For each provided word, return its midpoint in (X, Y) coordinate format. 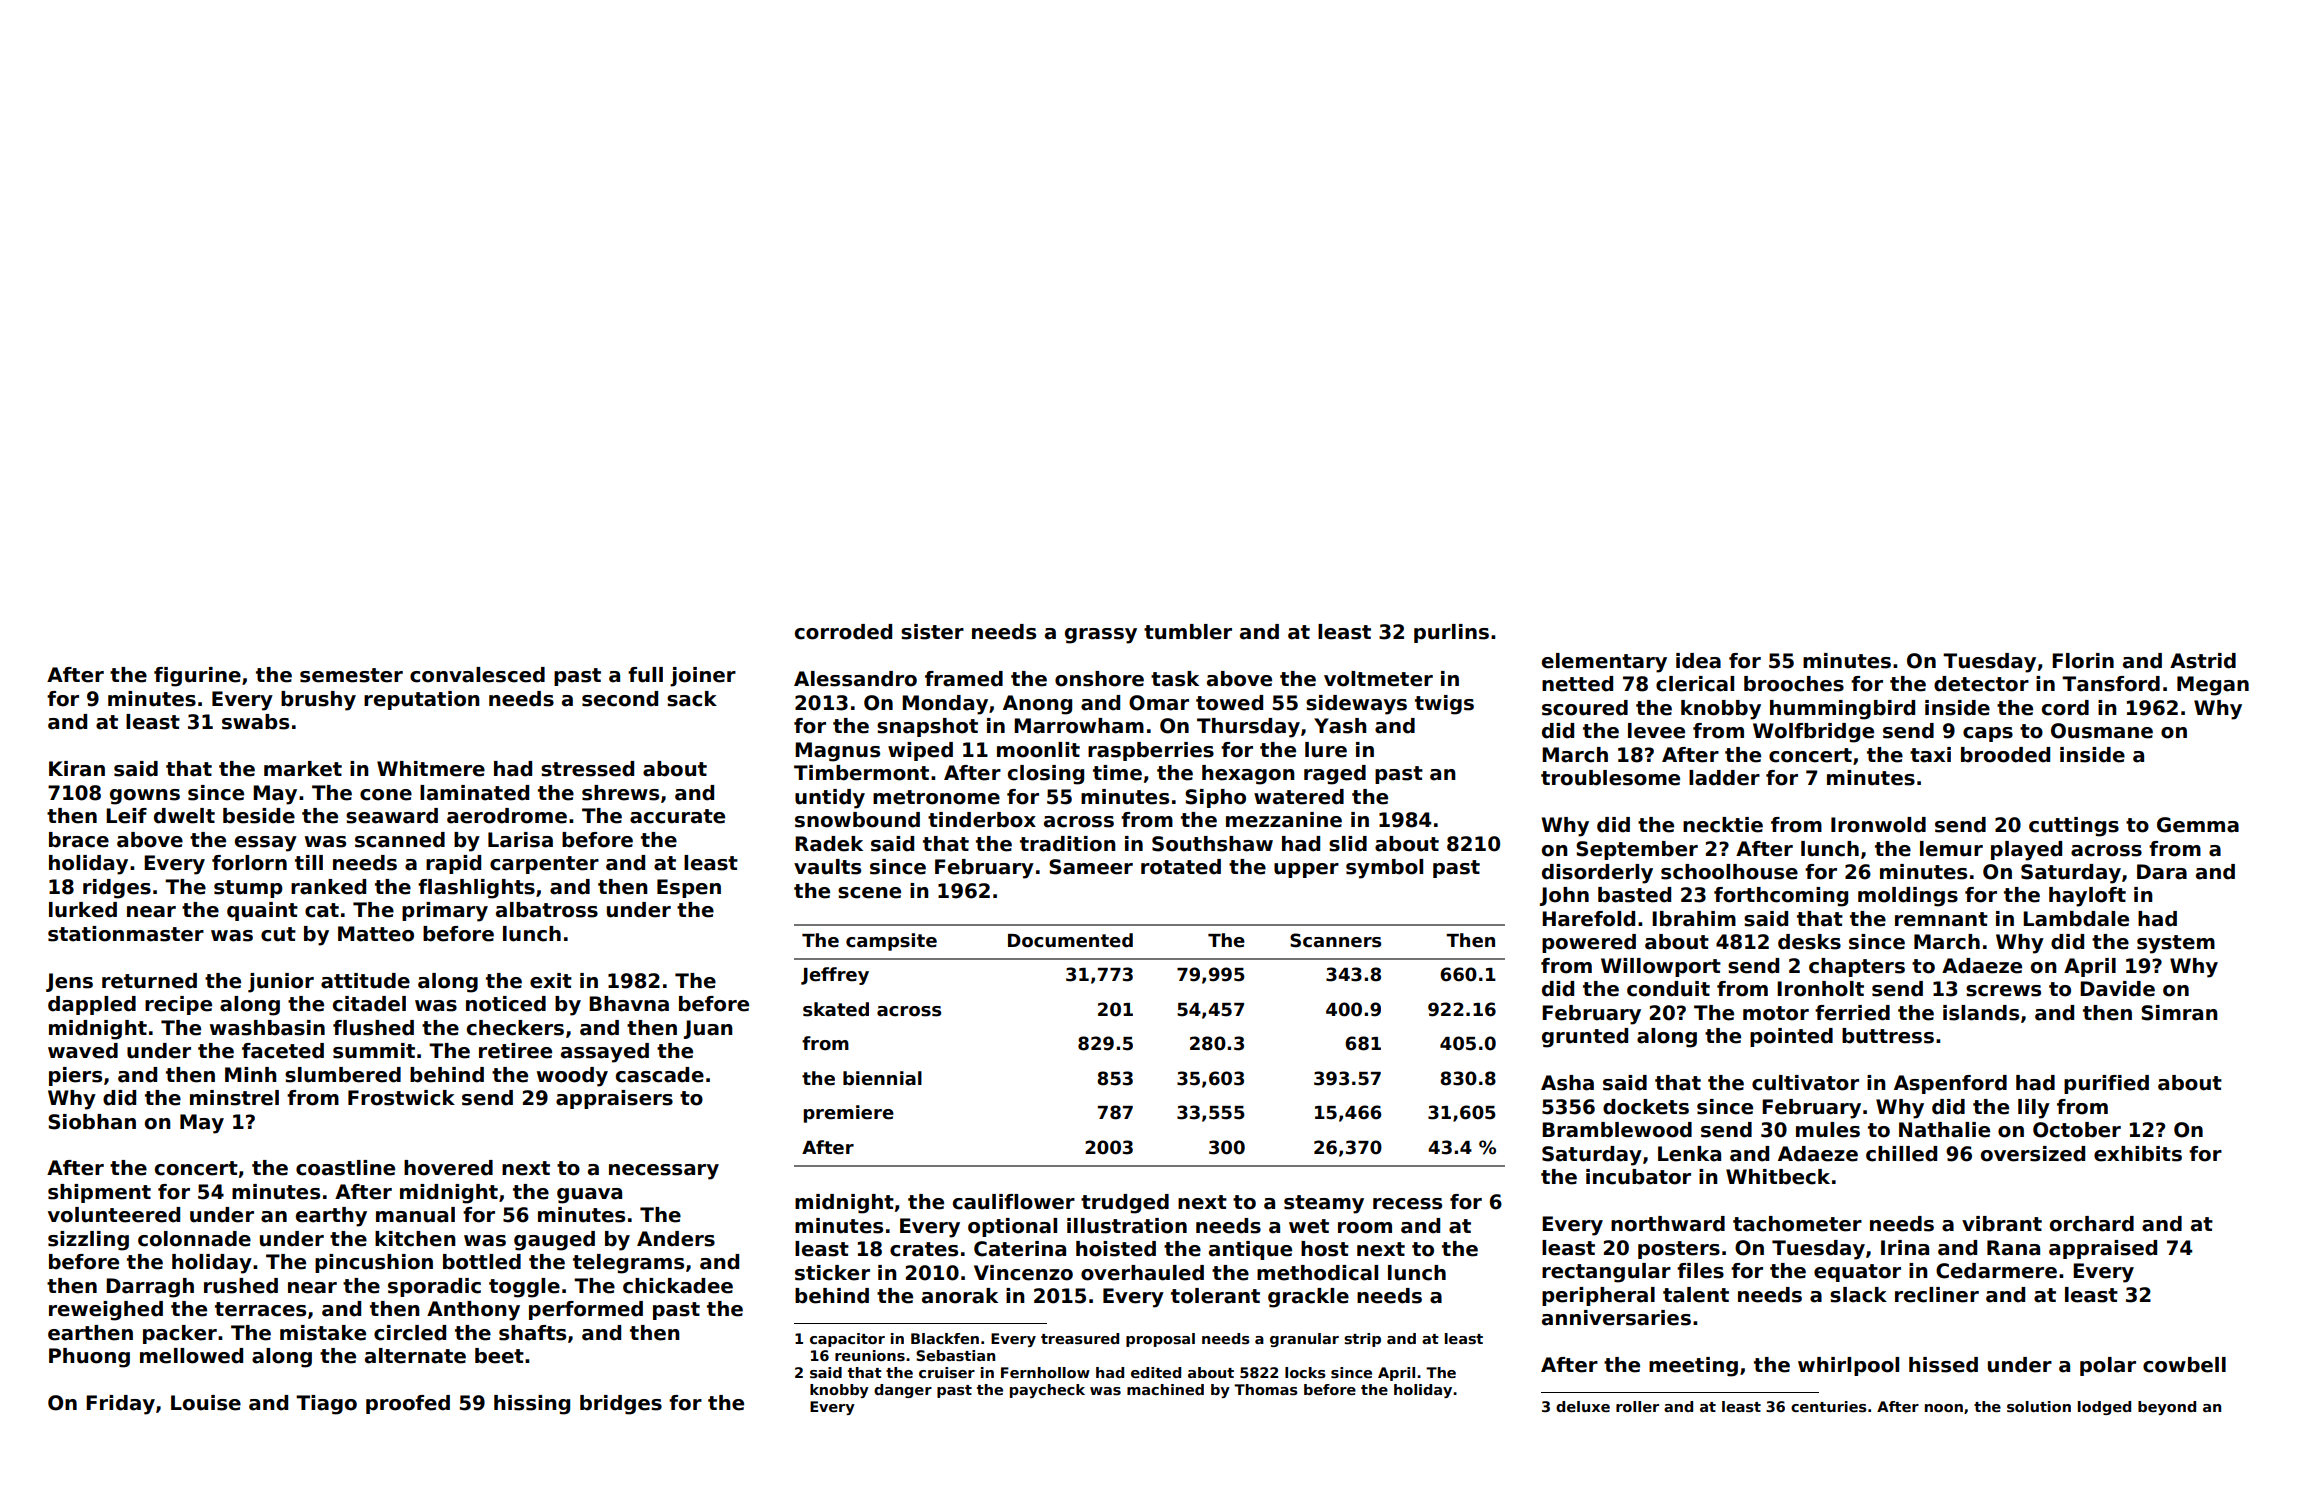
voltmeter (1378, 679)
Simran (2179, 1013)
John (1564, 896)
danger (903, 1391)
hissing (532, 1405)
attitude (365, 981)
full (645, 675)
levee (1656, 731)
